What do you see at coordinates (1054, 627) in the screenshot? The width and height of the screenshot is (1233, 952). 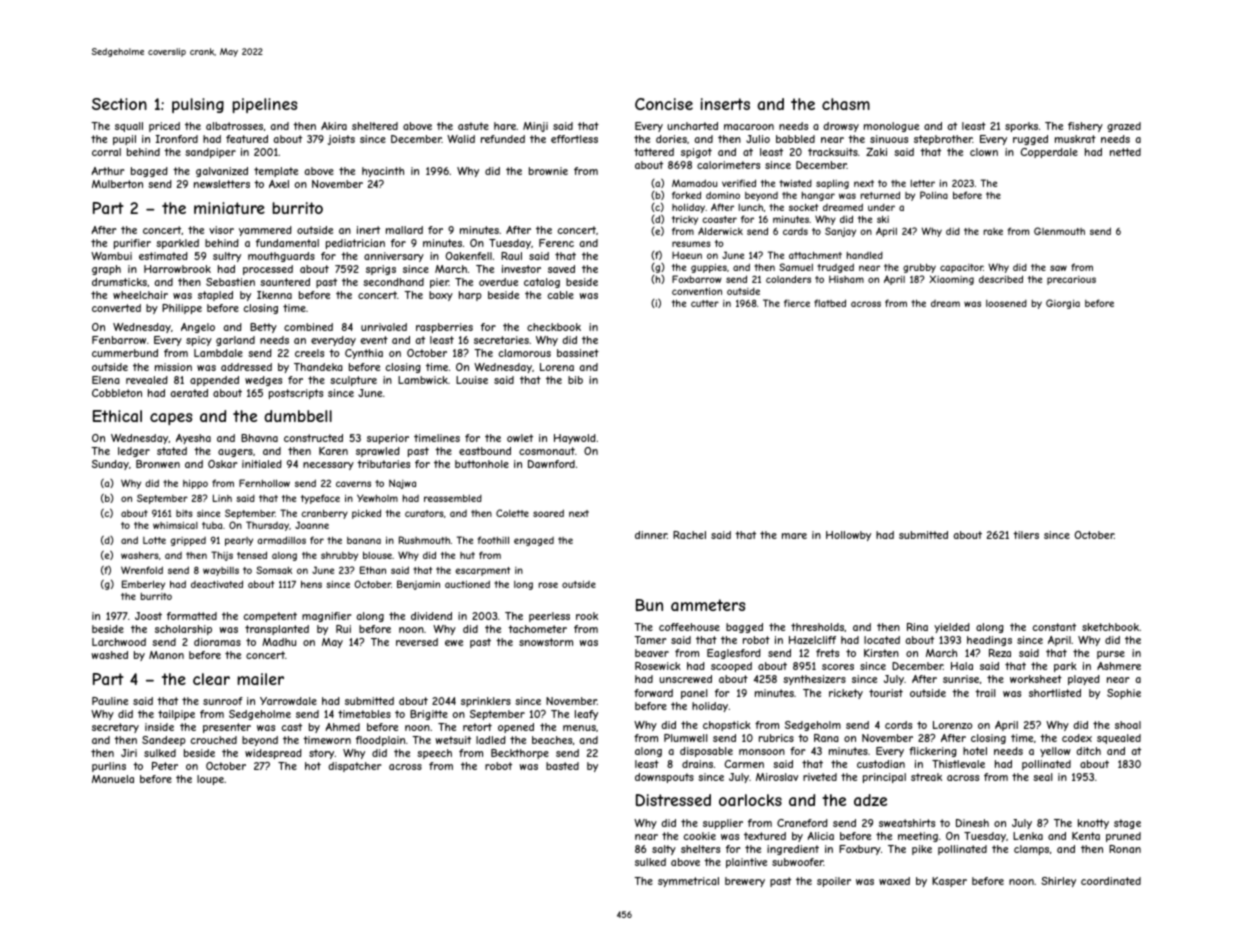 I see `constant` at bounding box center [1054, 627].
